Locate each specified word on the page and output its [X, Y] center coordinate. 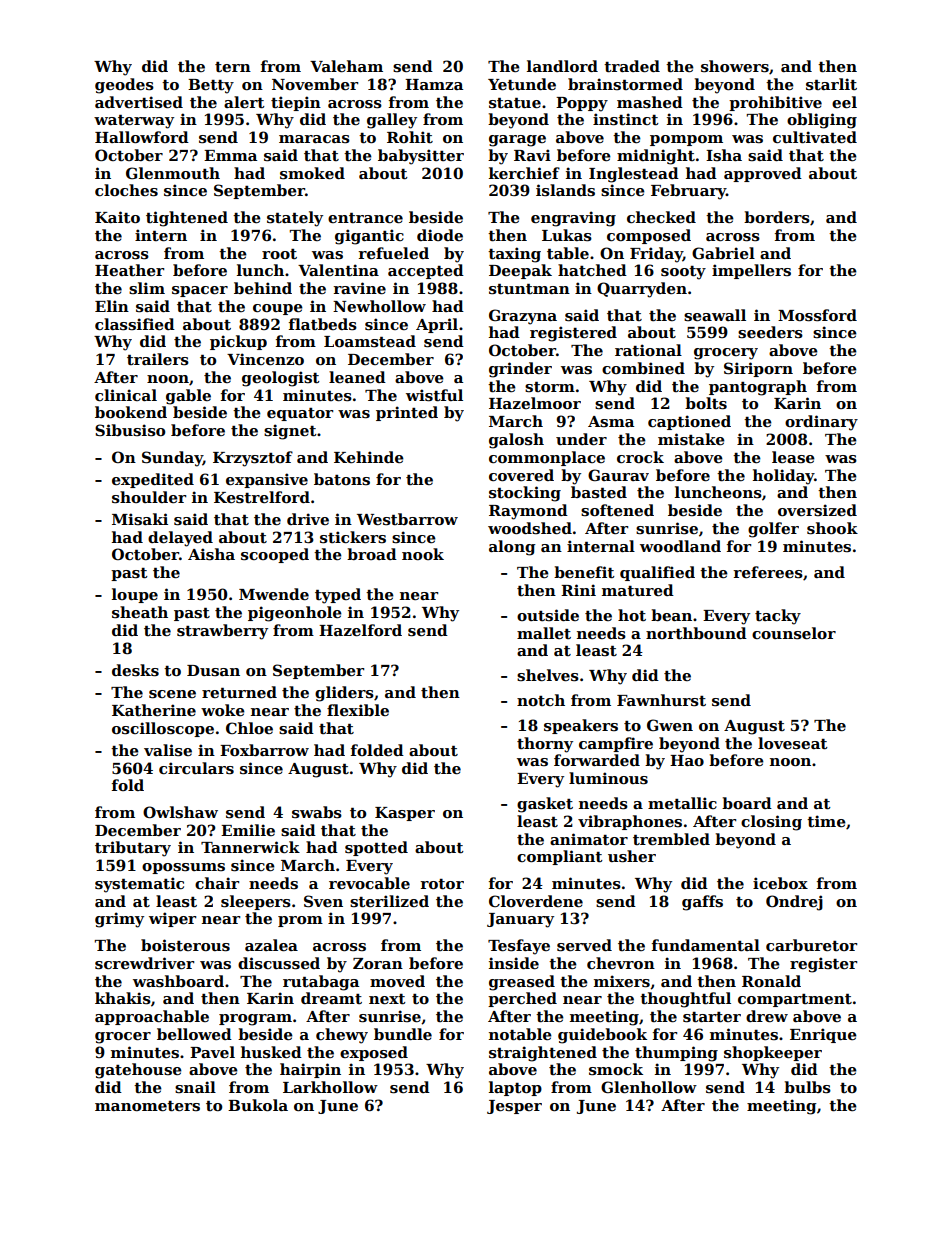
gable [188, 397]
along [512, 548]
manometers [147, 1106]
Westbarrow [407, 519]
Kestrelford [262, 497]
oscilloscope [163, 729]
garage [517, 141]
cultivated [815, 137]
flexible [358, 710]
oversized [817, 510]
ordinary [821, 423]
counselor [794, 633]
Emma [230, 155]
